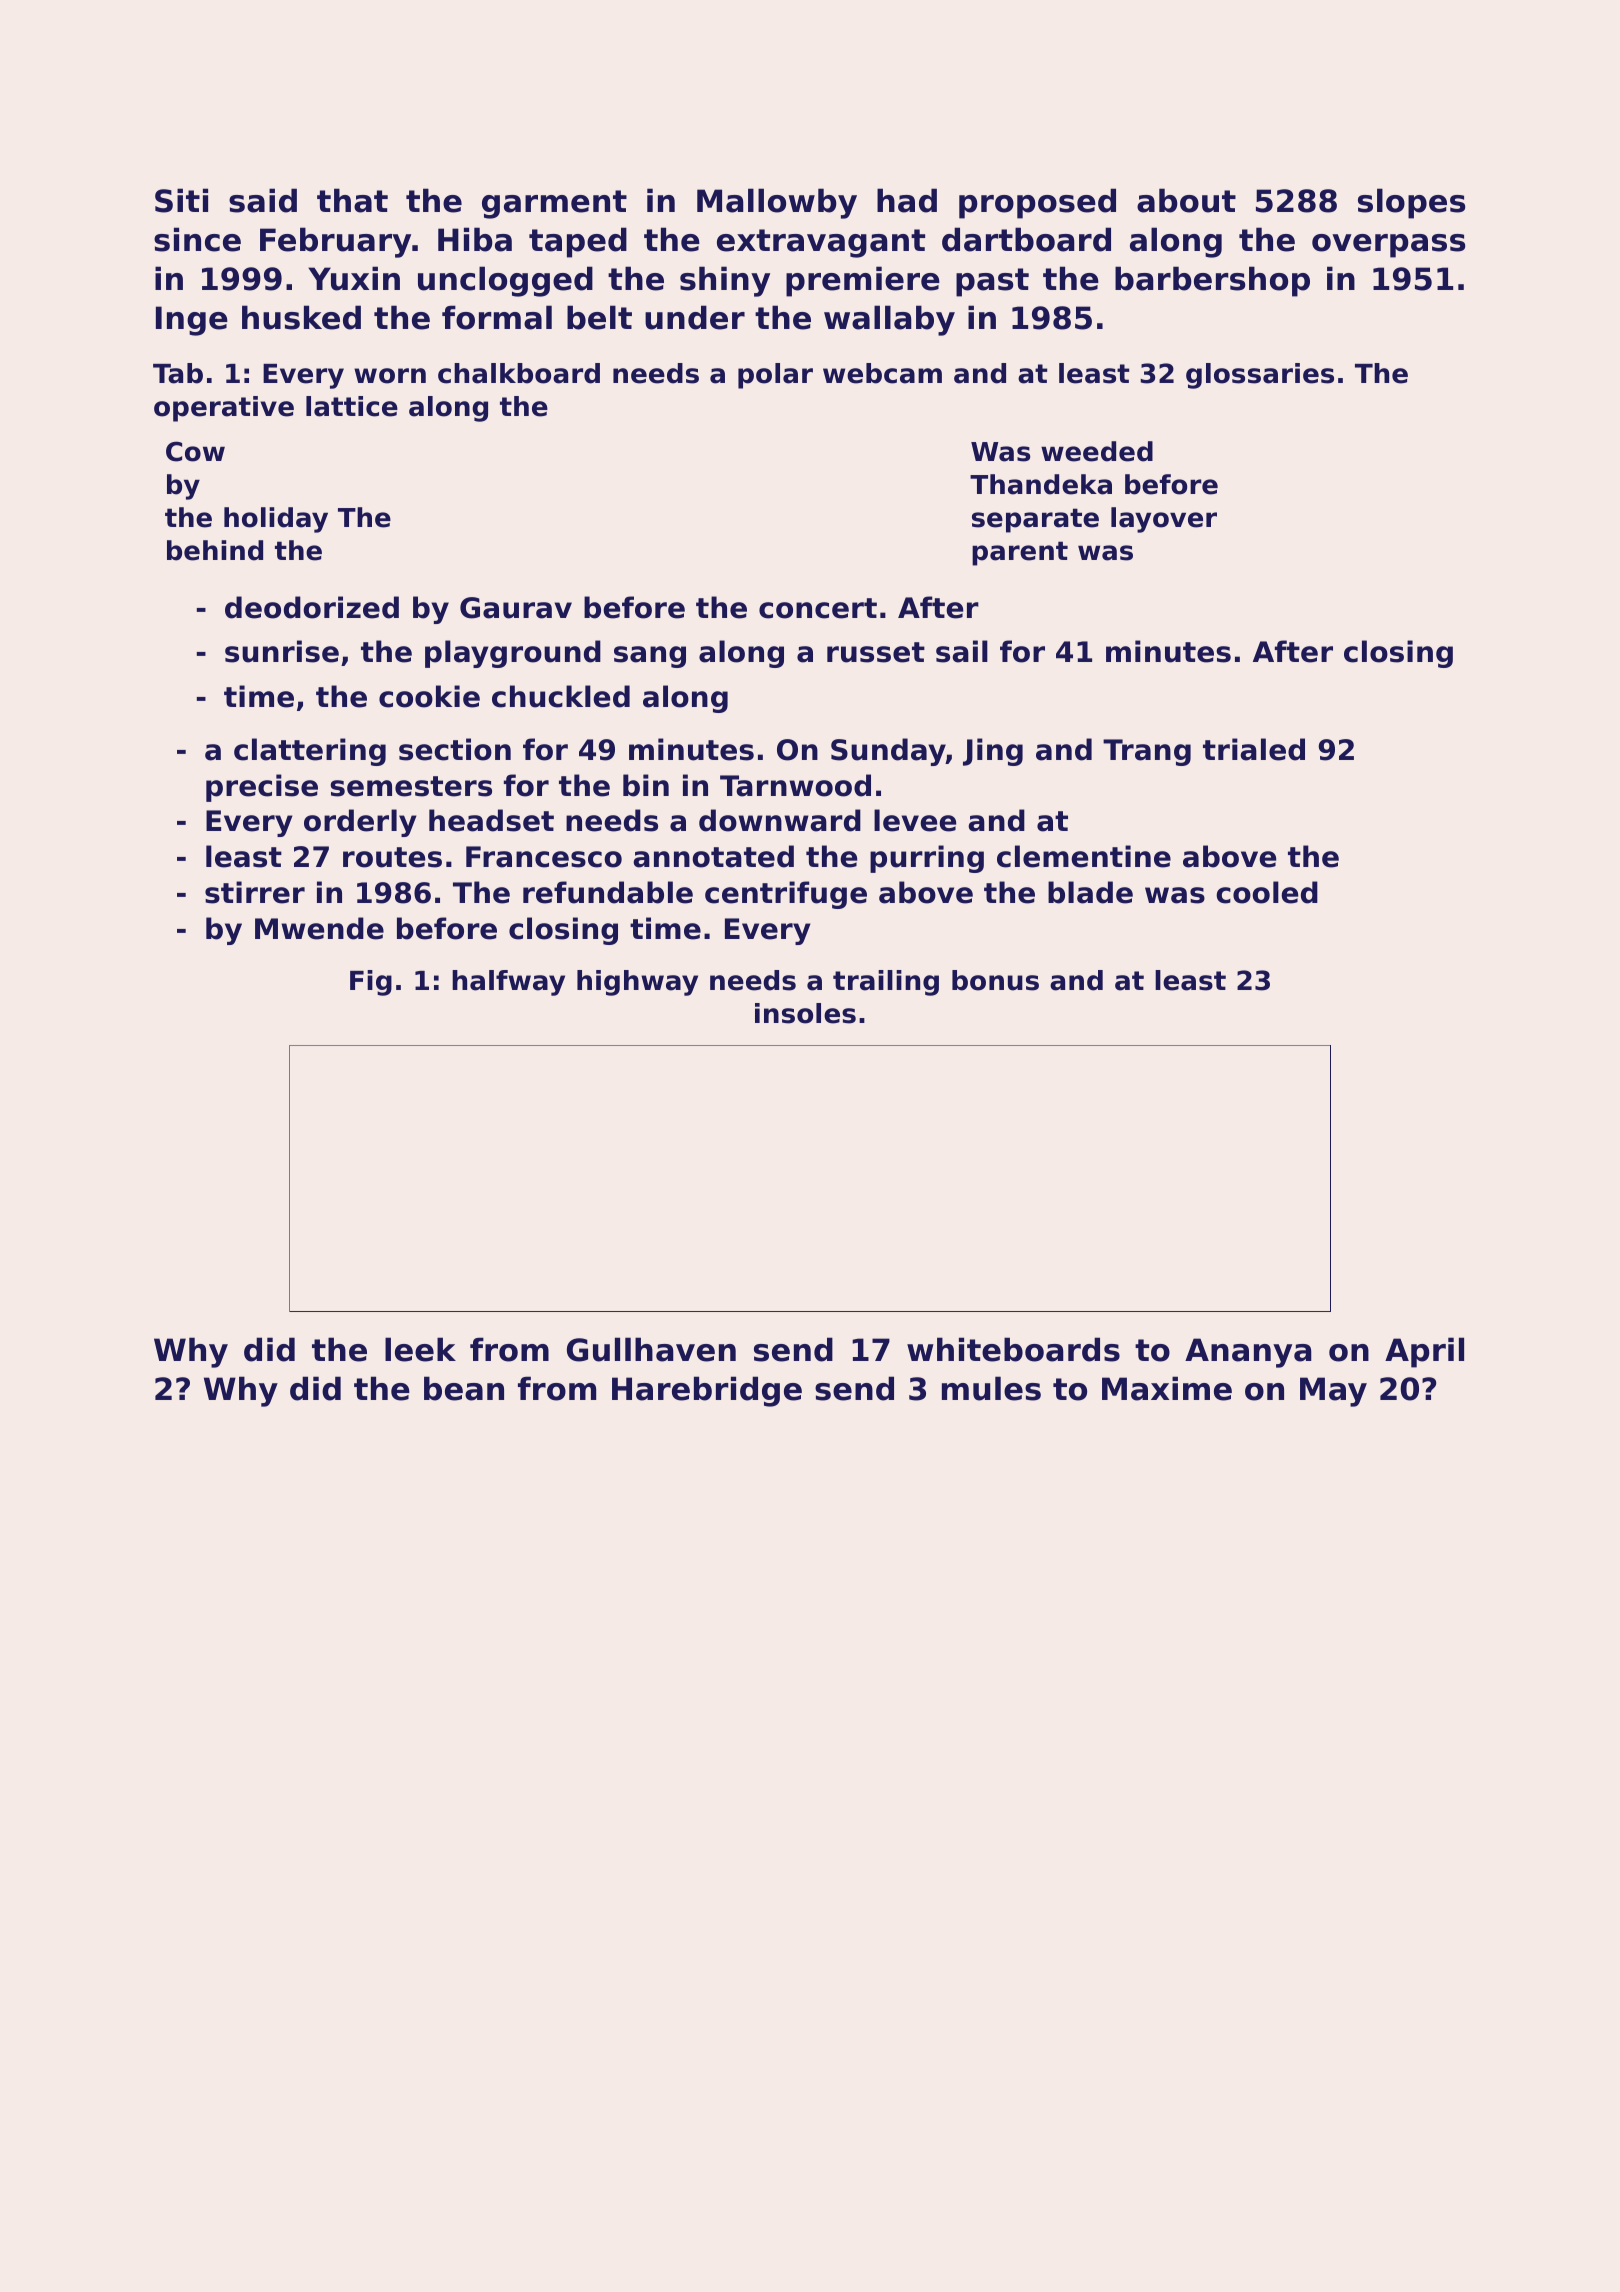 This screenshot has height=2292, width=1620. I want to click on dartboard, so click(1026, 239).
